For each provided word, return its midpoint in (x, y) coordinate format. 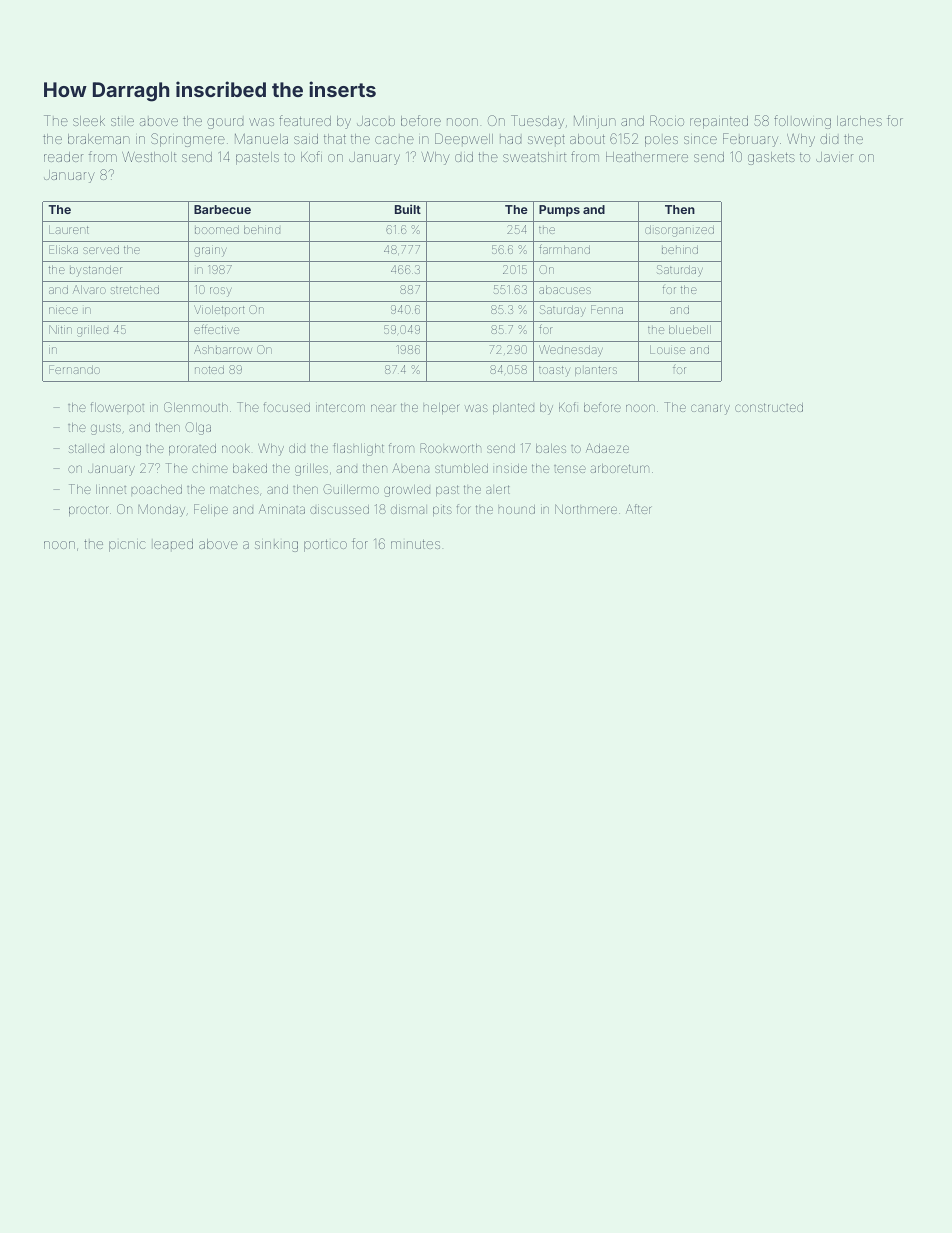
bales (551, 448)
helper (442, 408)
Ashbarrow (223, 349)
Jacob (376, 121)
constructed (769, 407)
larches (859, 121)
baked (250, 468)
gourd (225, 123)
